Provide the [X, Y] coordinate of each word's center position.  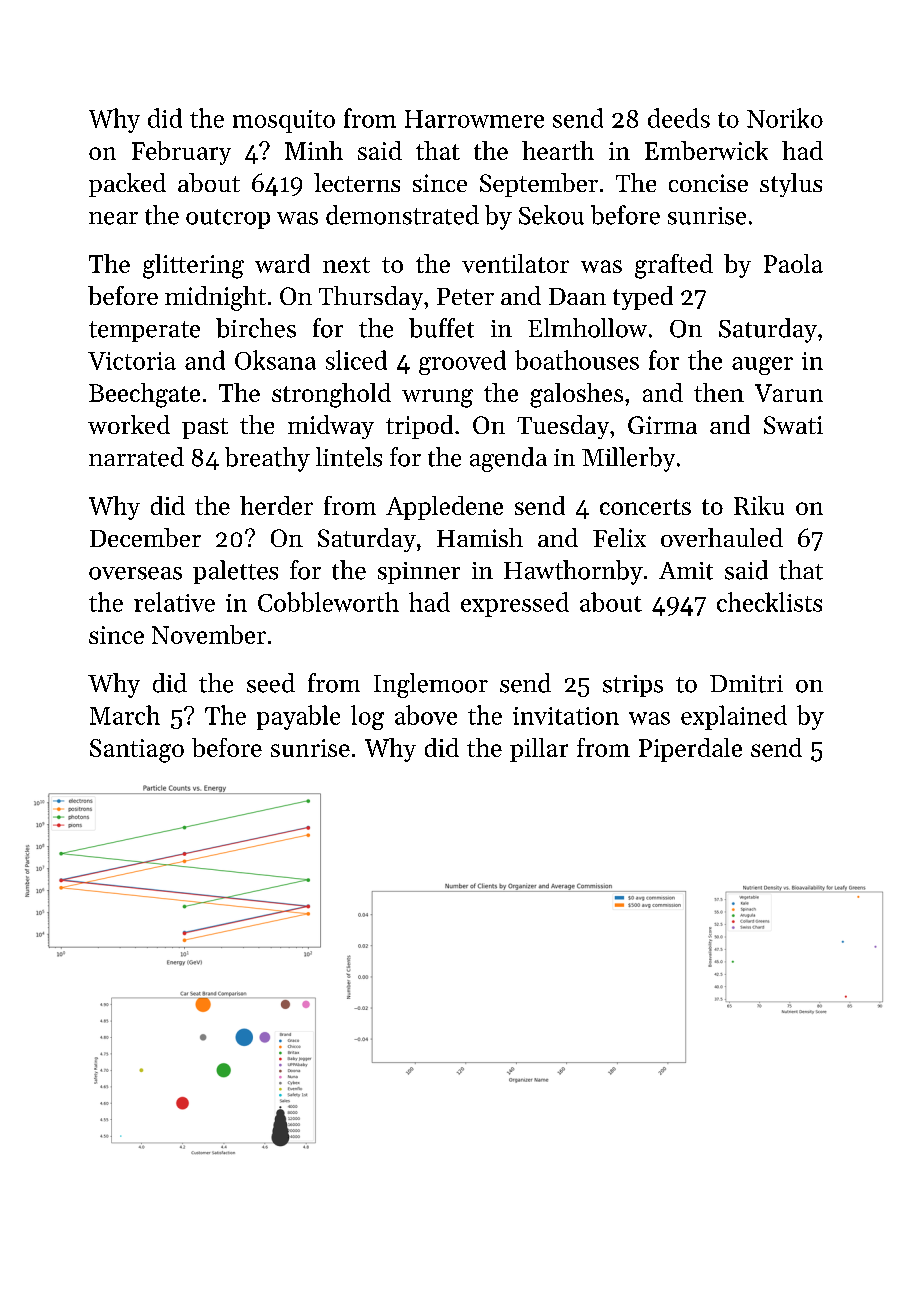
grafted [674, 266]
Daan [577, 296]
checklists [769, 602]
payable [298, 717]
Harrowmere [474, 119]
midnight [215, 298]
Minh [314, 150]
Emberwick [706, 150]
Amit [686, 571]
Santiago [137, 751]
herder [276, 505]
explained [734, 717]
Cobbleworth [328, 602]
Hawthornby [573, 572]
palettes [235, 572]
